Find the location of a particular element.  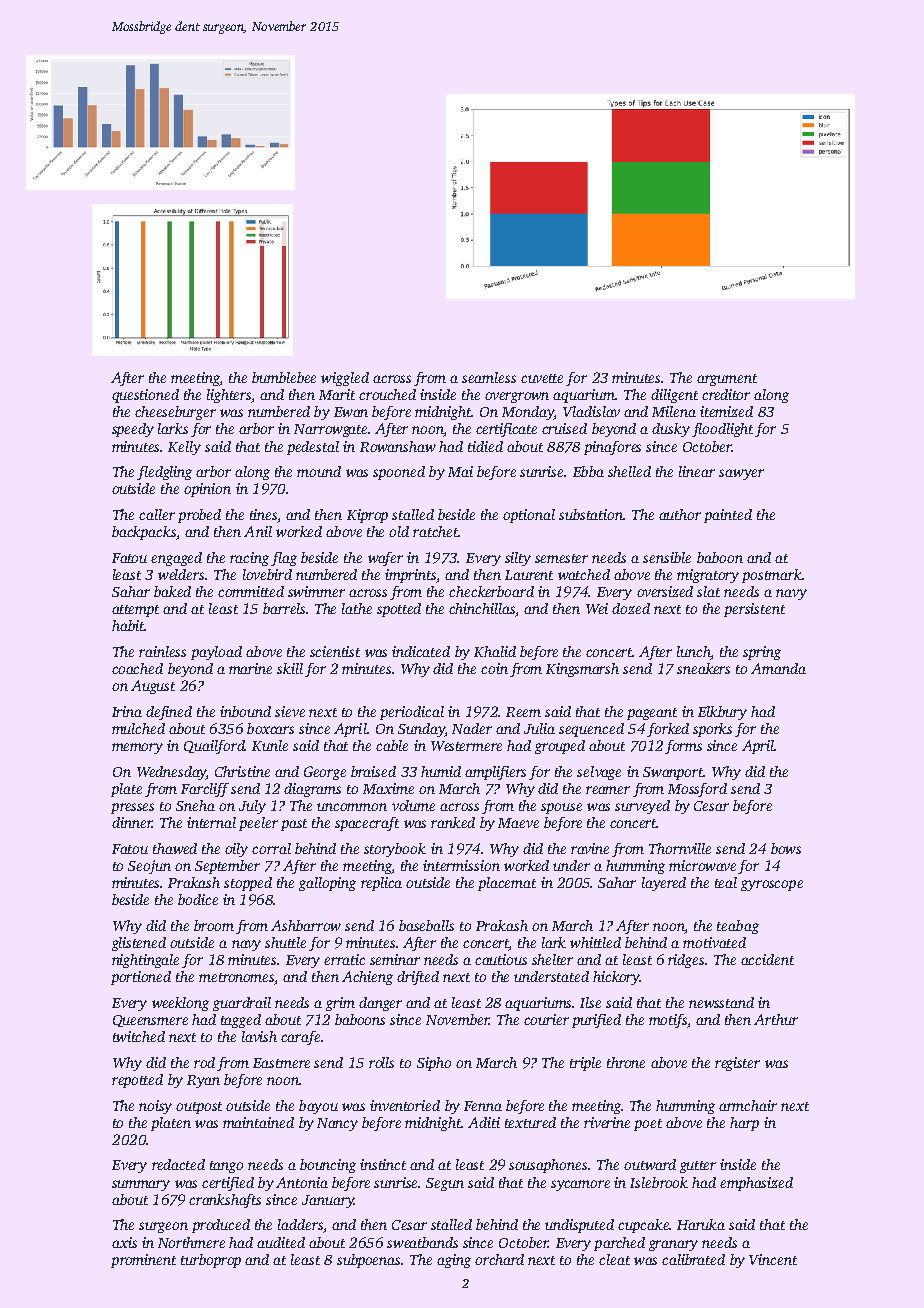

inbound is located at coordinates (245, 711).
